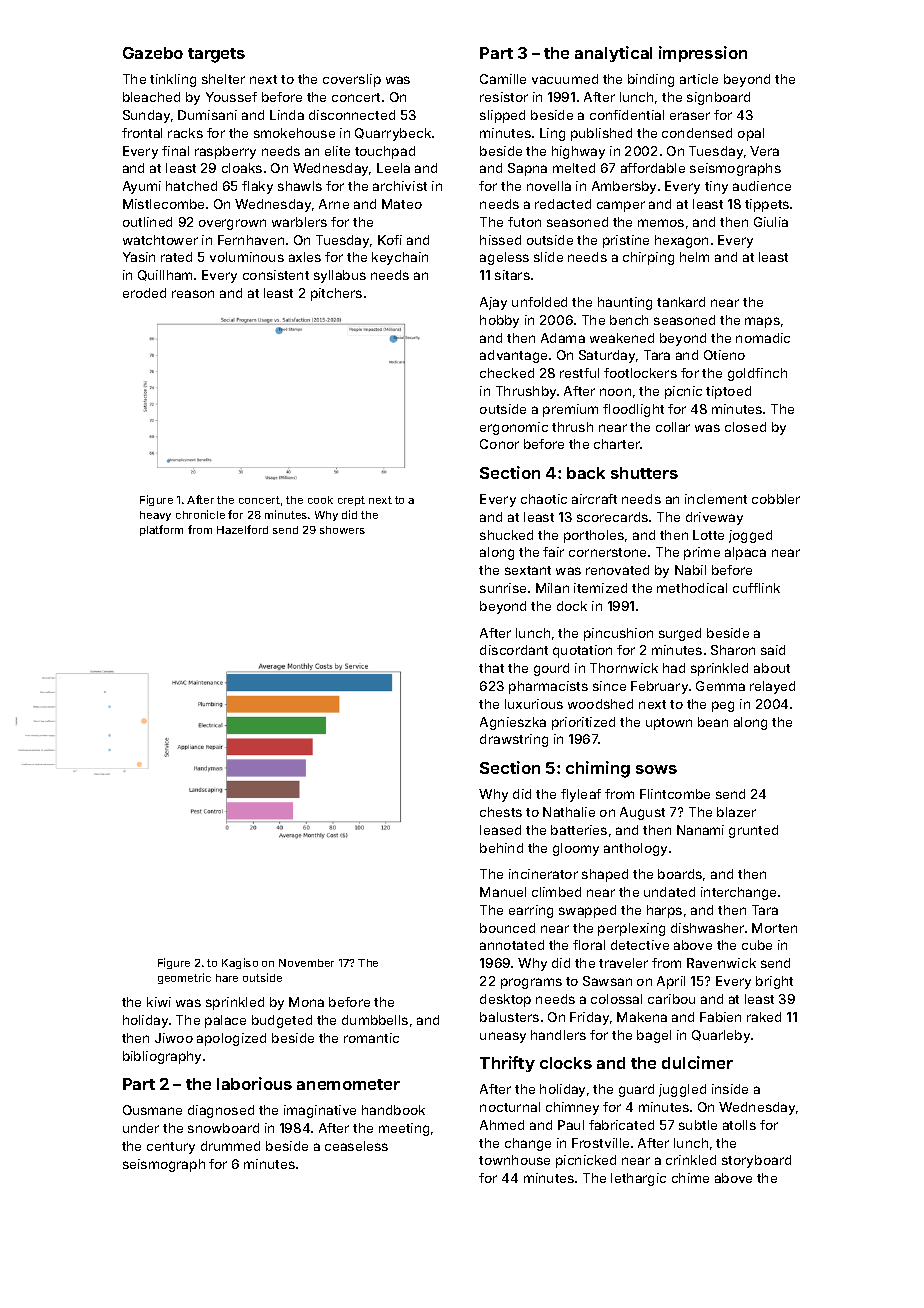 The image size is (924, 1308). Describe the element at coordinates (548, 257) in the image. I see `slide` at that location.
